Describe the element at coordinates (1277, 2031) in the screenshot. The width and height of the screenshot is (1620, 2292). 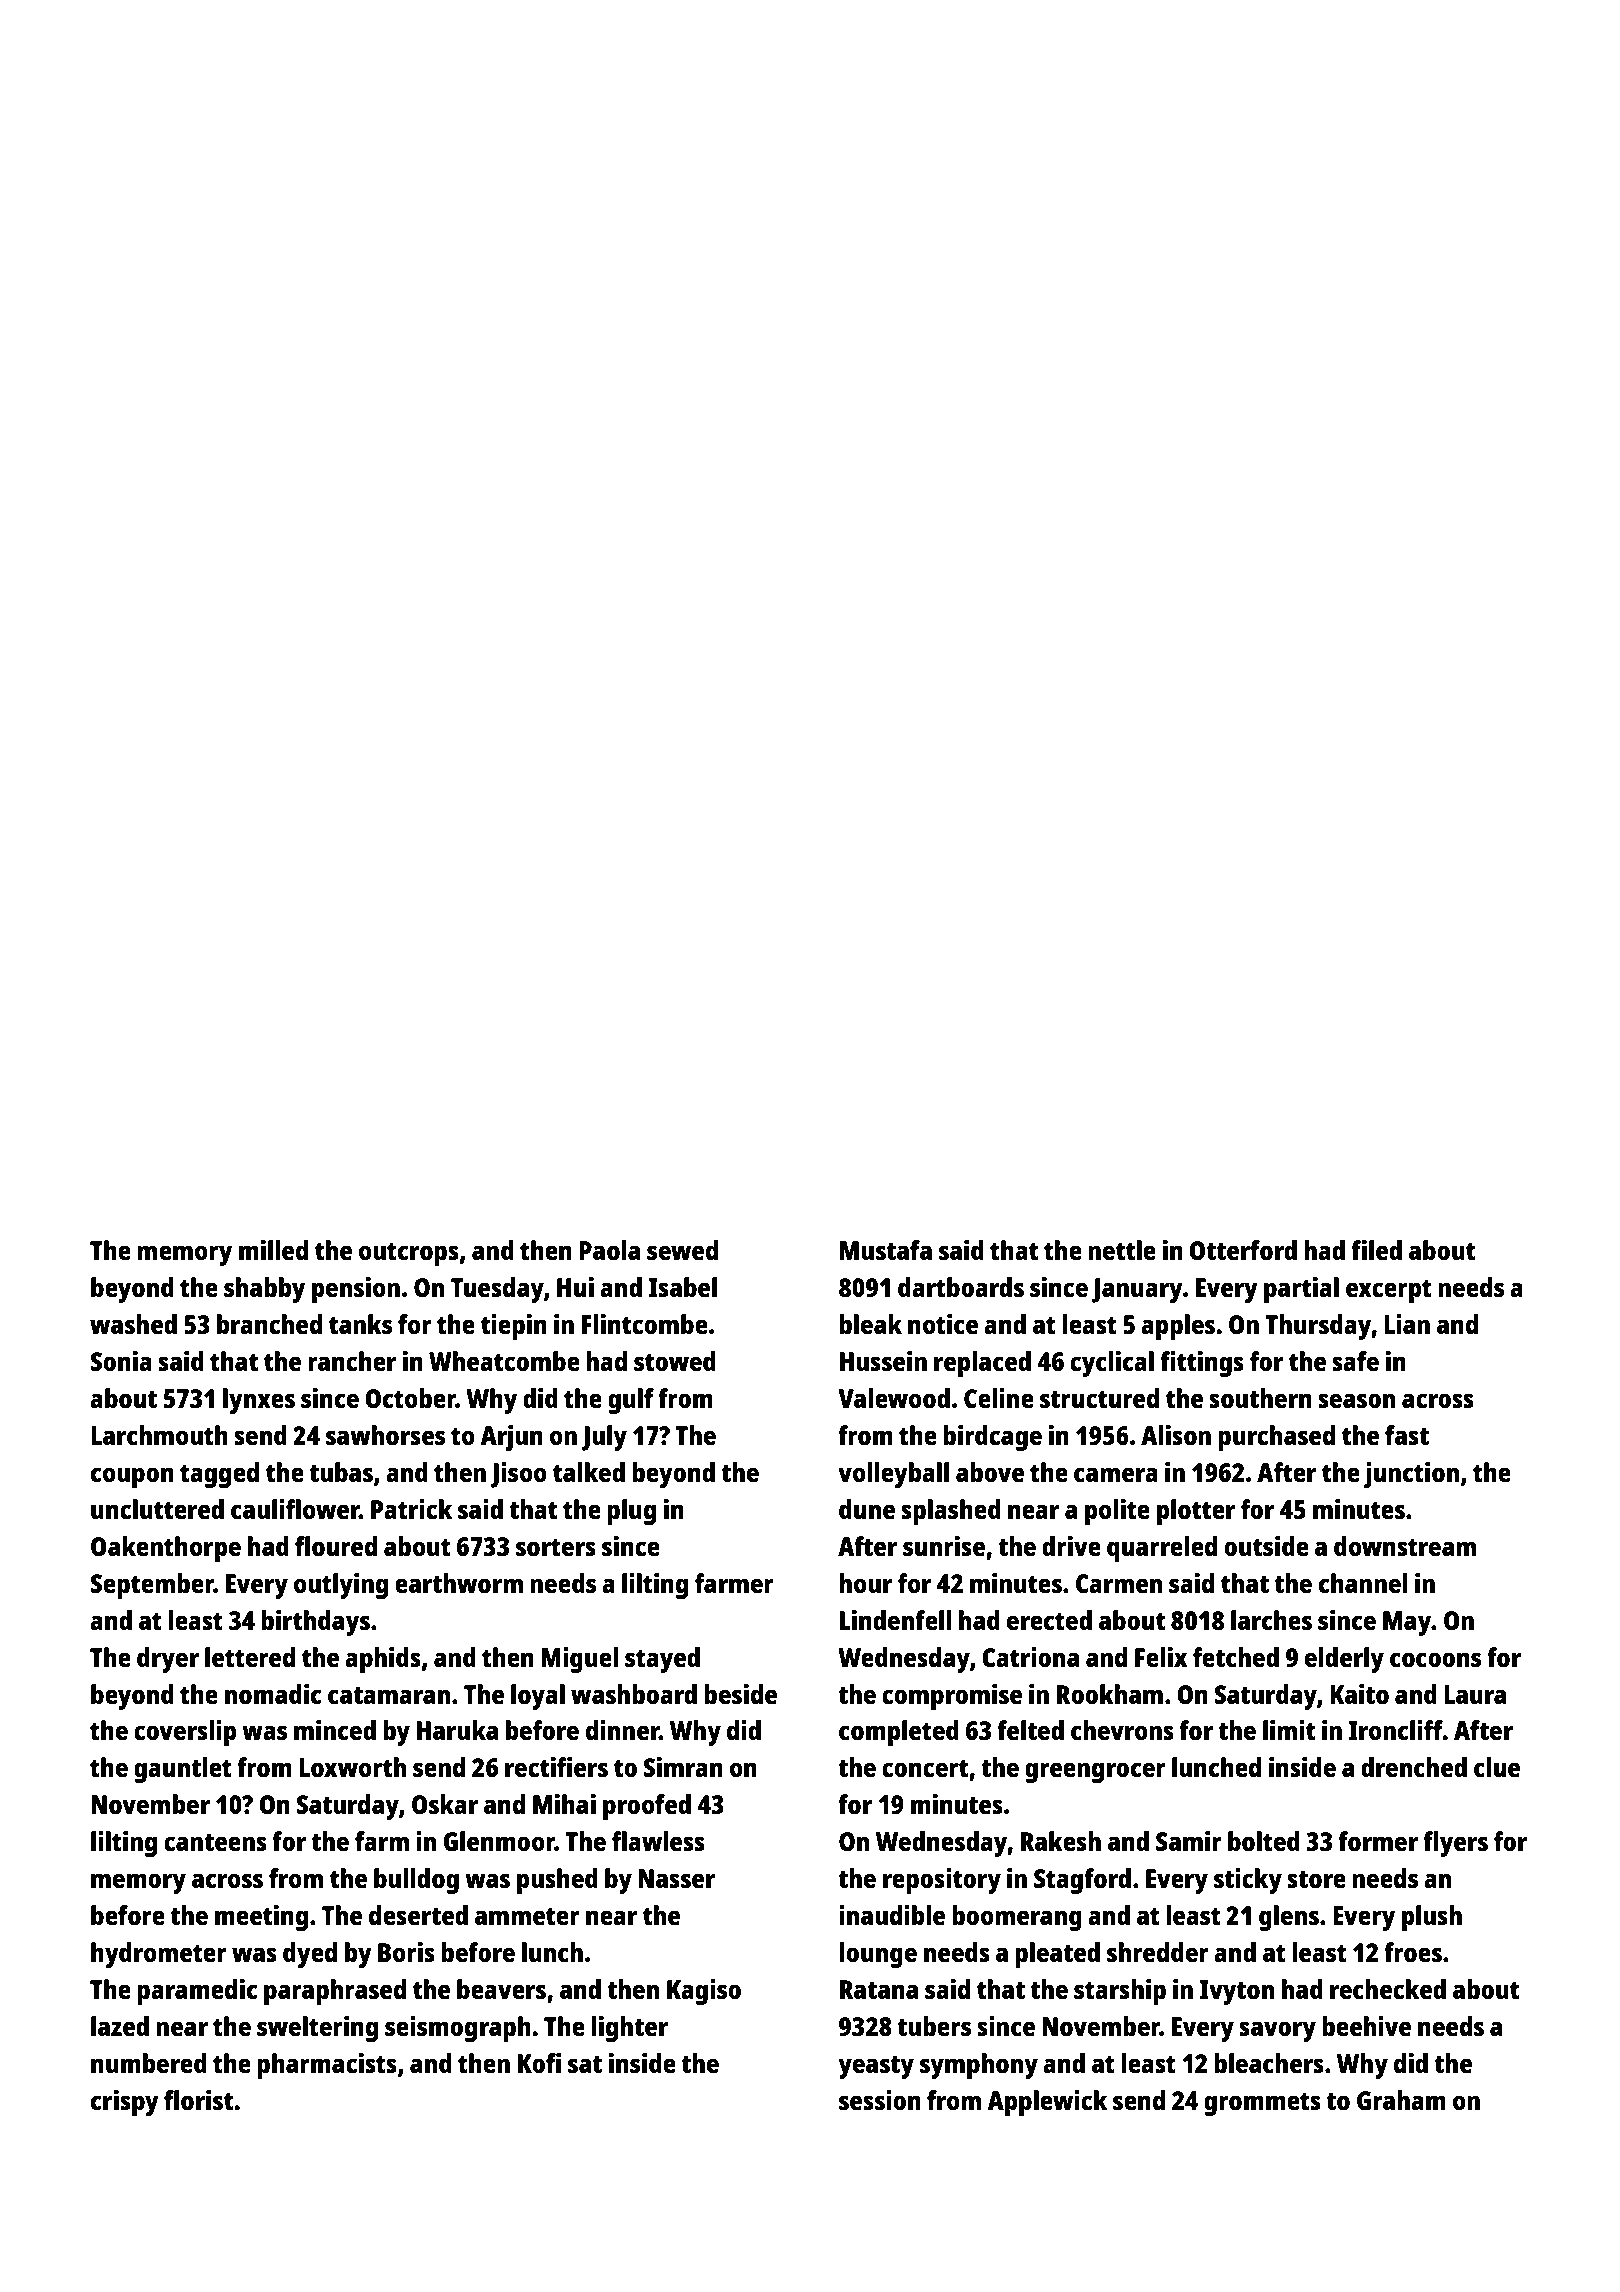
I see `savory` at that location.
